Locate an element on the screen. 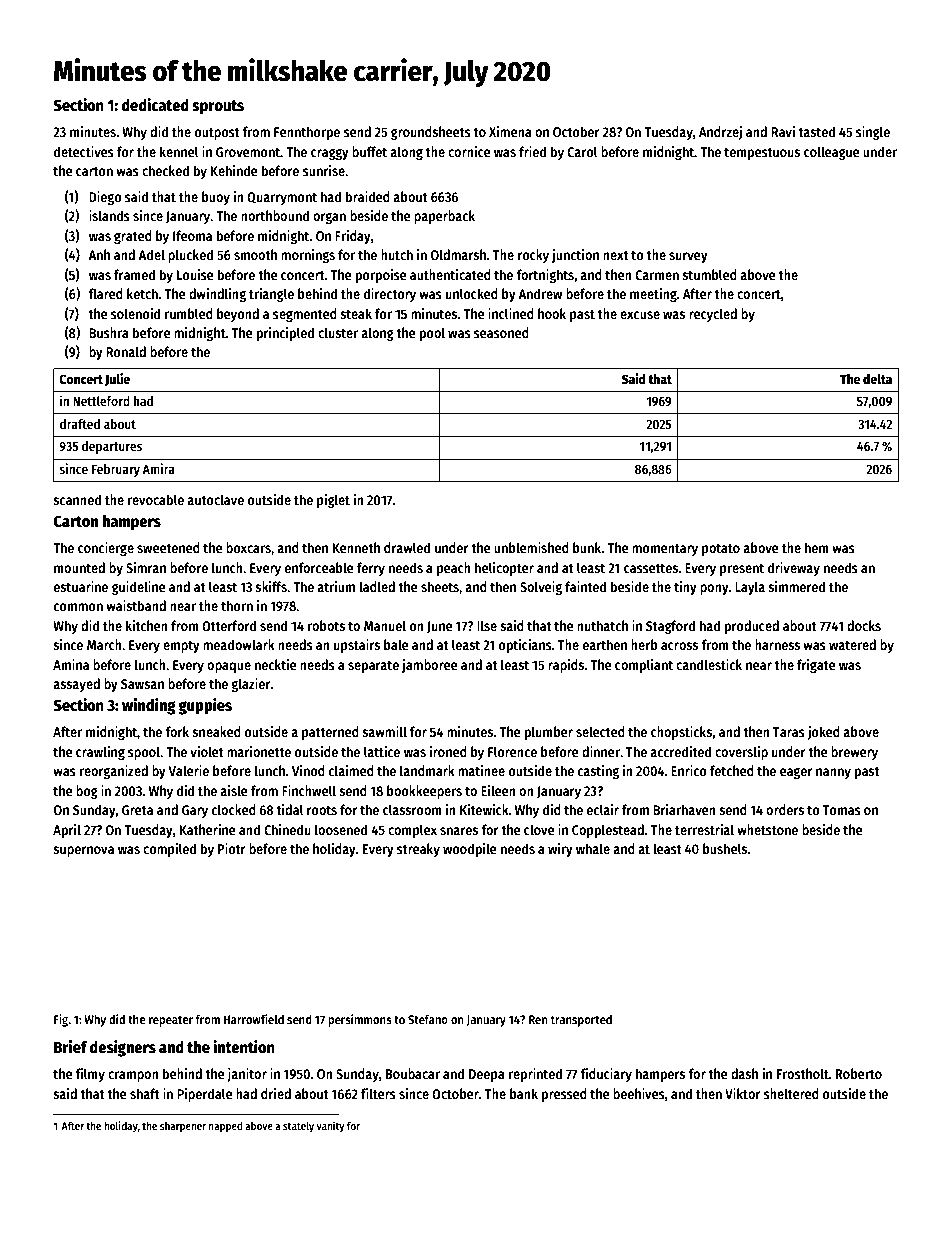  woodpile is located at coordinates (470, 850).
